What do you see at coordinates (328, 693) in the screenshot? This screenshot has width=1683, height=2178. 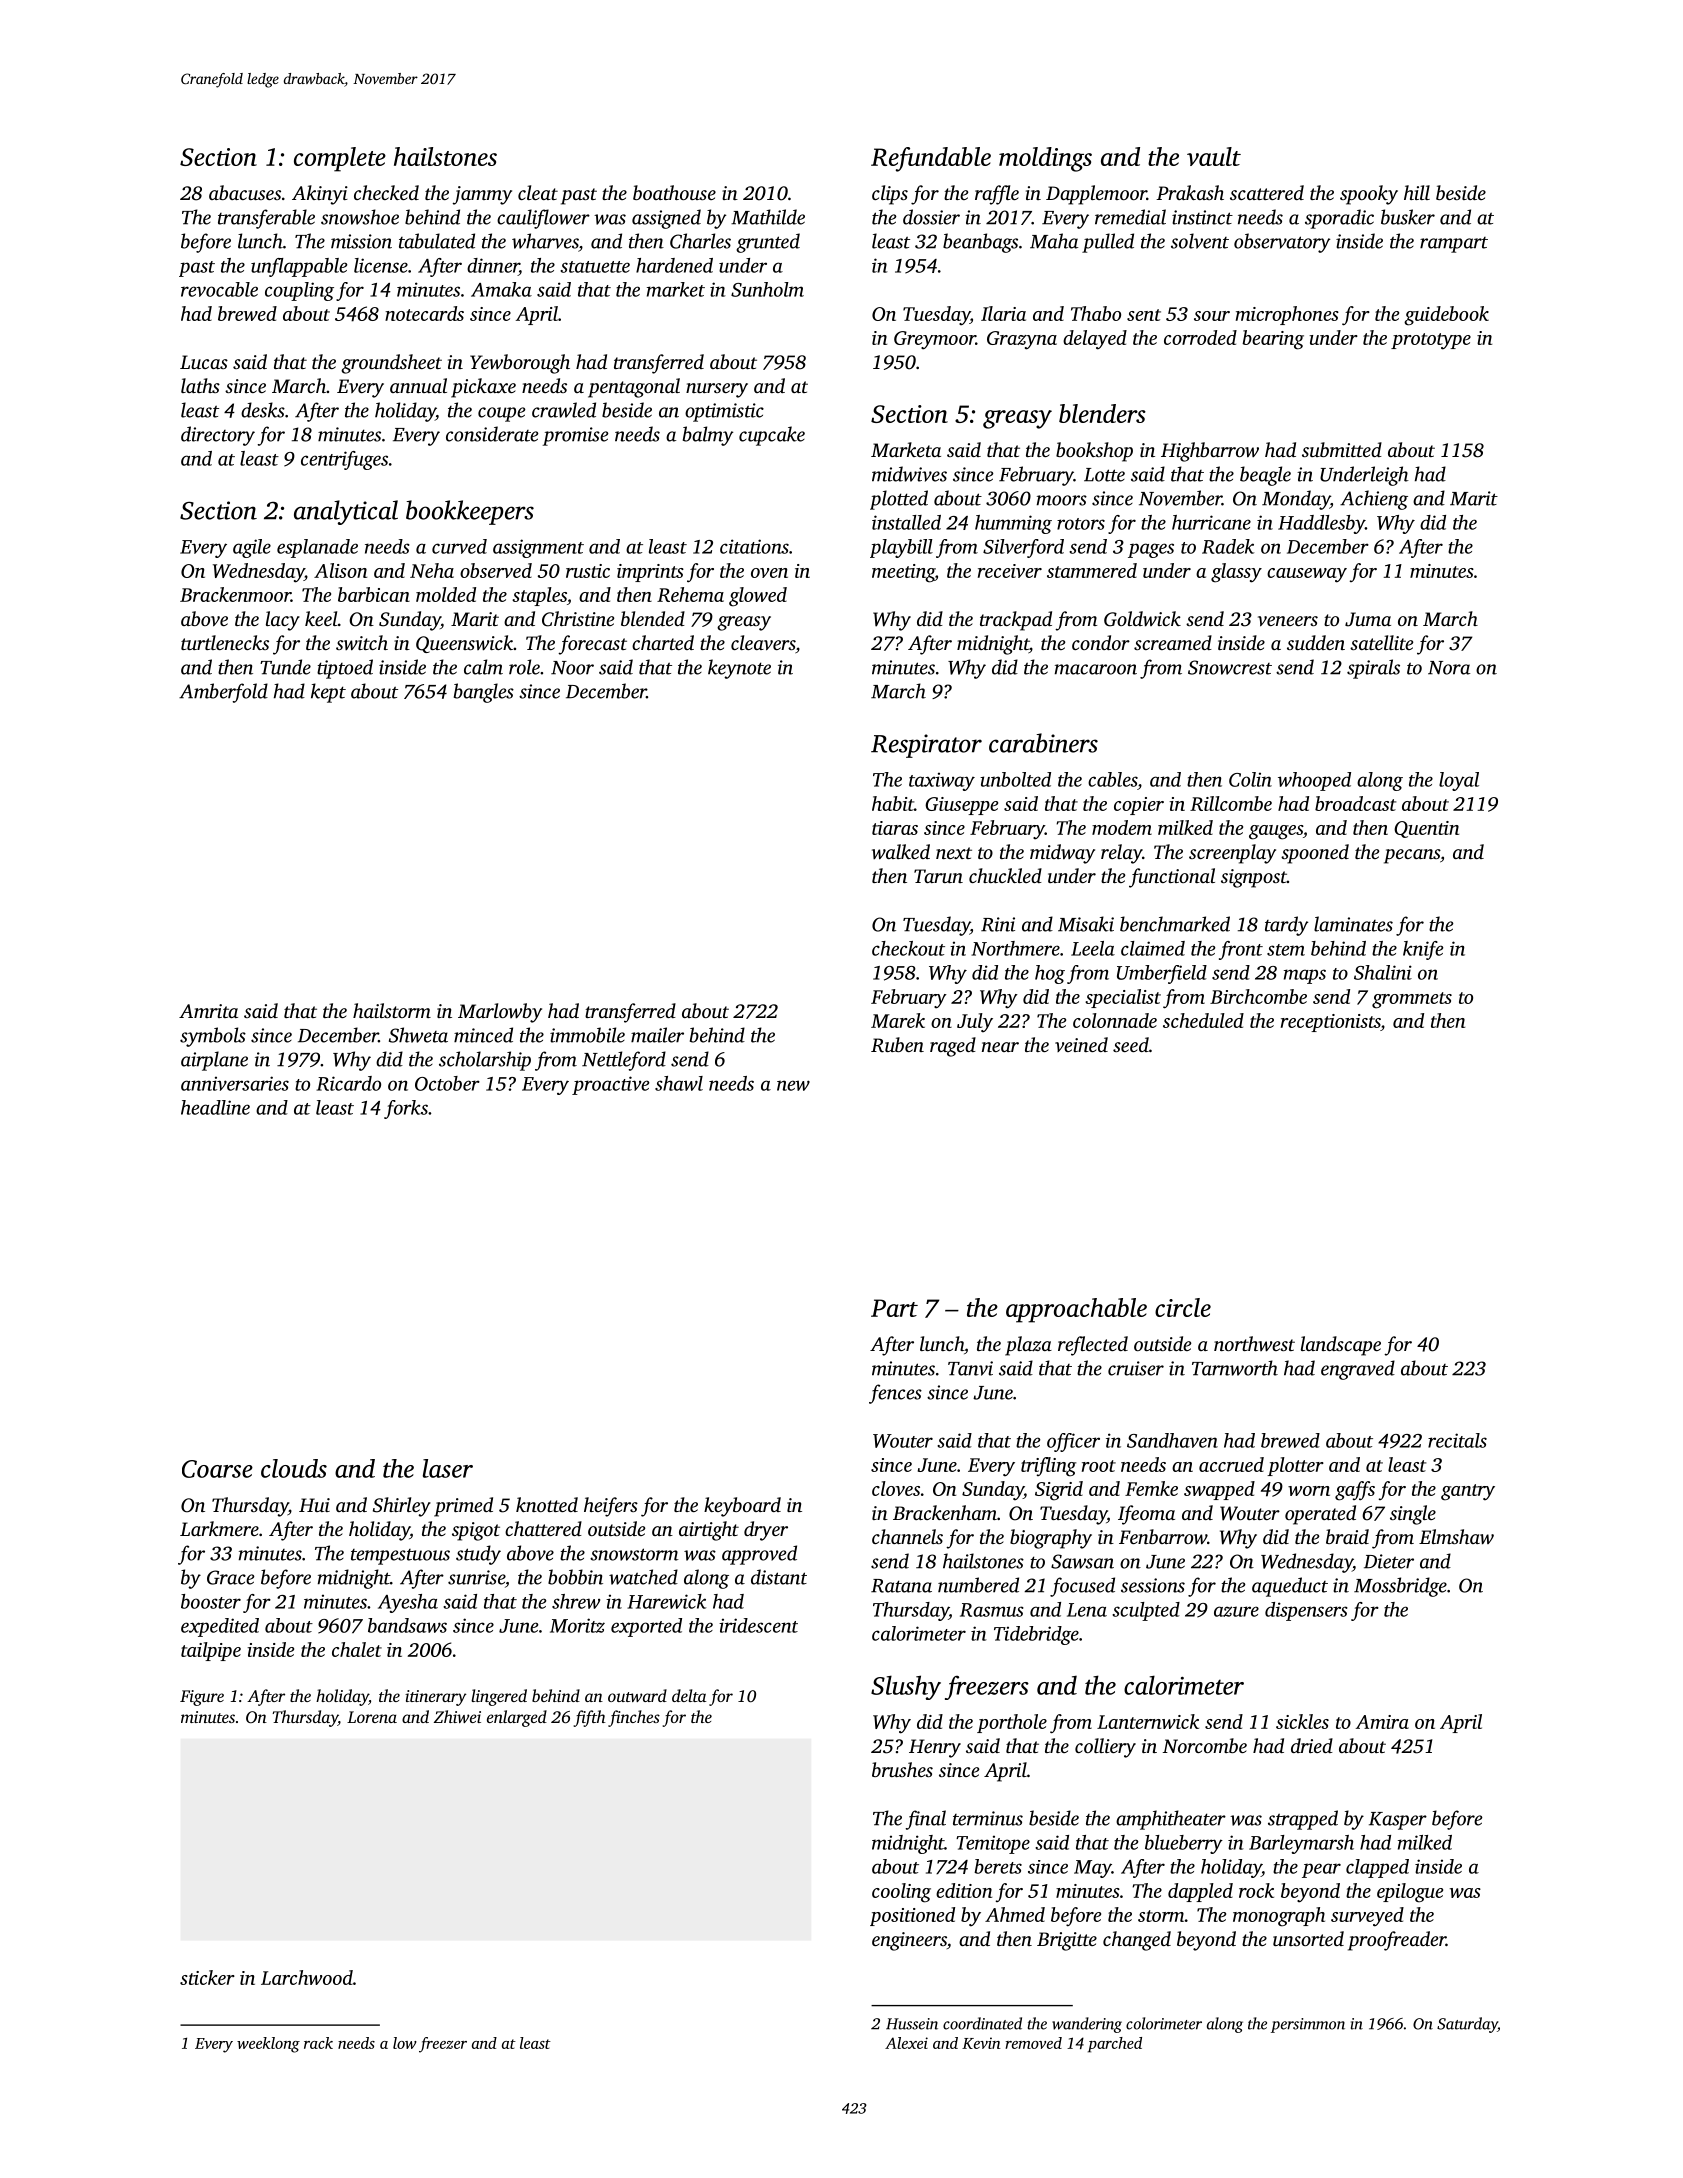 I see `kept` at bounding box center [328, 693].
